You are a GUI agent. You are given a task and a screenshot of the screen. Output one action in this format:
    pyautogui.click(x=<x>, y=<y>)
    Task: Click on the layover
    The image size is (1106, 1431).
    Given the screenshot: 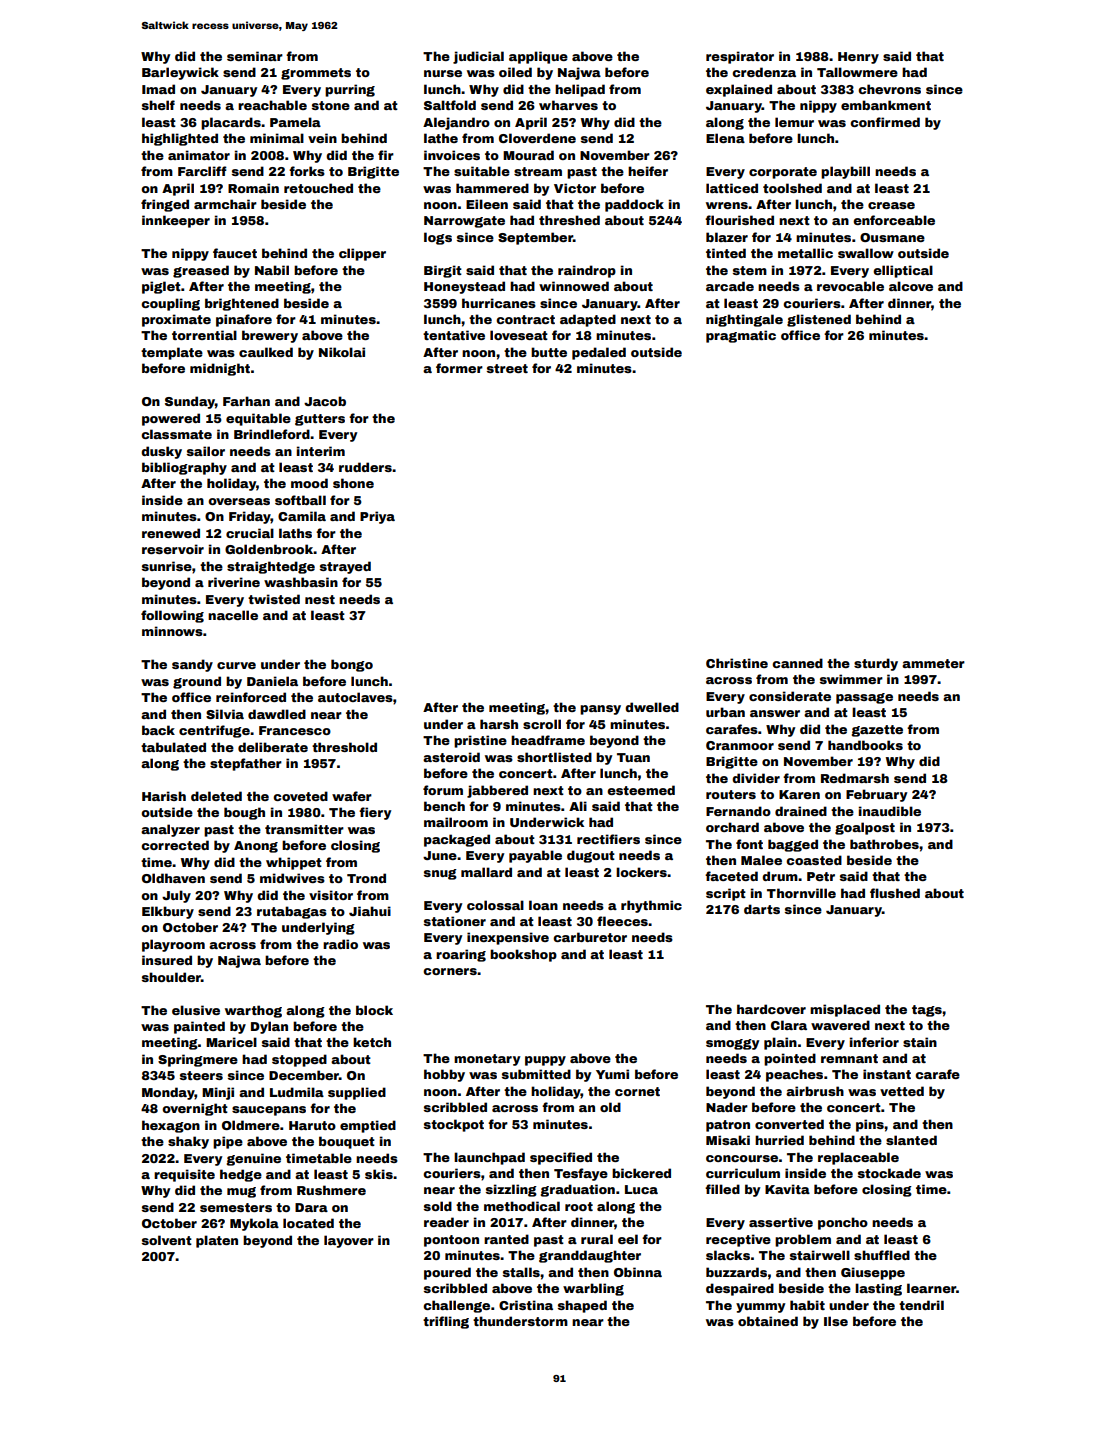 What is the action you would take?
    pyautogui.click(x=349, y=1241)
